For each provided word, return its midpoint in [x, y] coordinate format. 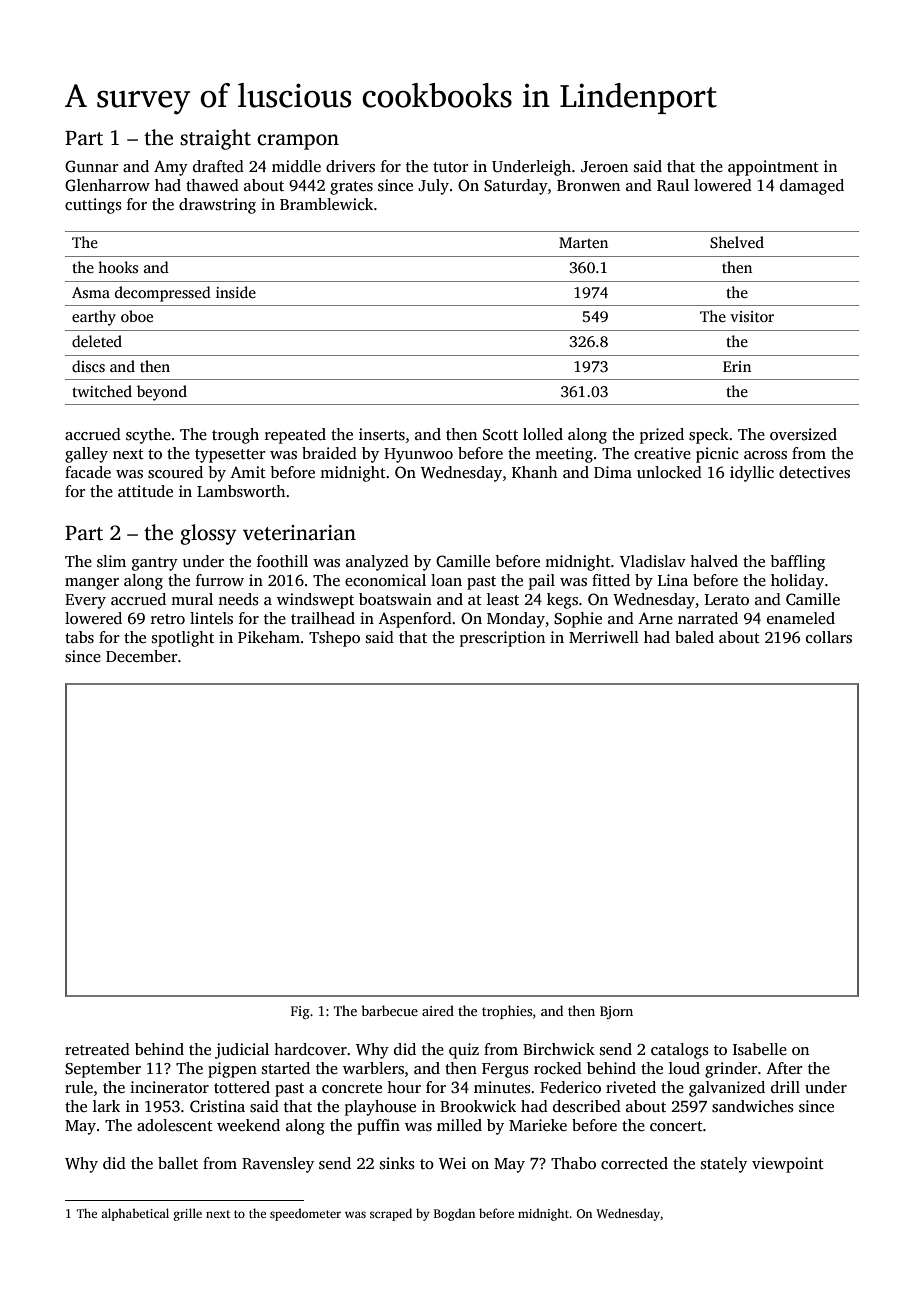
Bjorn [616, 1012]
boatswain [395, 599]
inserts [382, 434]
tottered [242, 1087]
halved [714, 561]
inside [236, 292]
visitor [752, 316]
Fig [300, 1012]
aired [438, 1010]
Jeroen [604, 167]
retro [168, 619]
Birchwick [559, 1049]
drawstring [217, 206]
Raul [673, 185]
